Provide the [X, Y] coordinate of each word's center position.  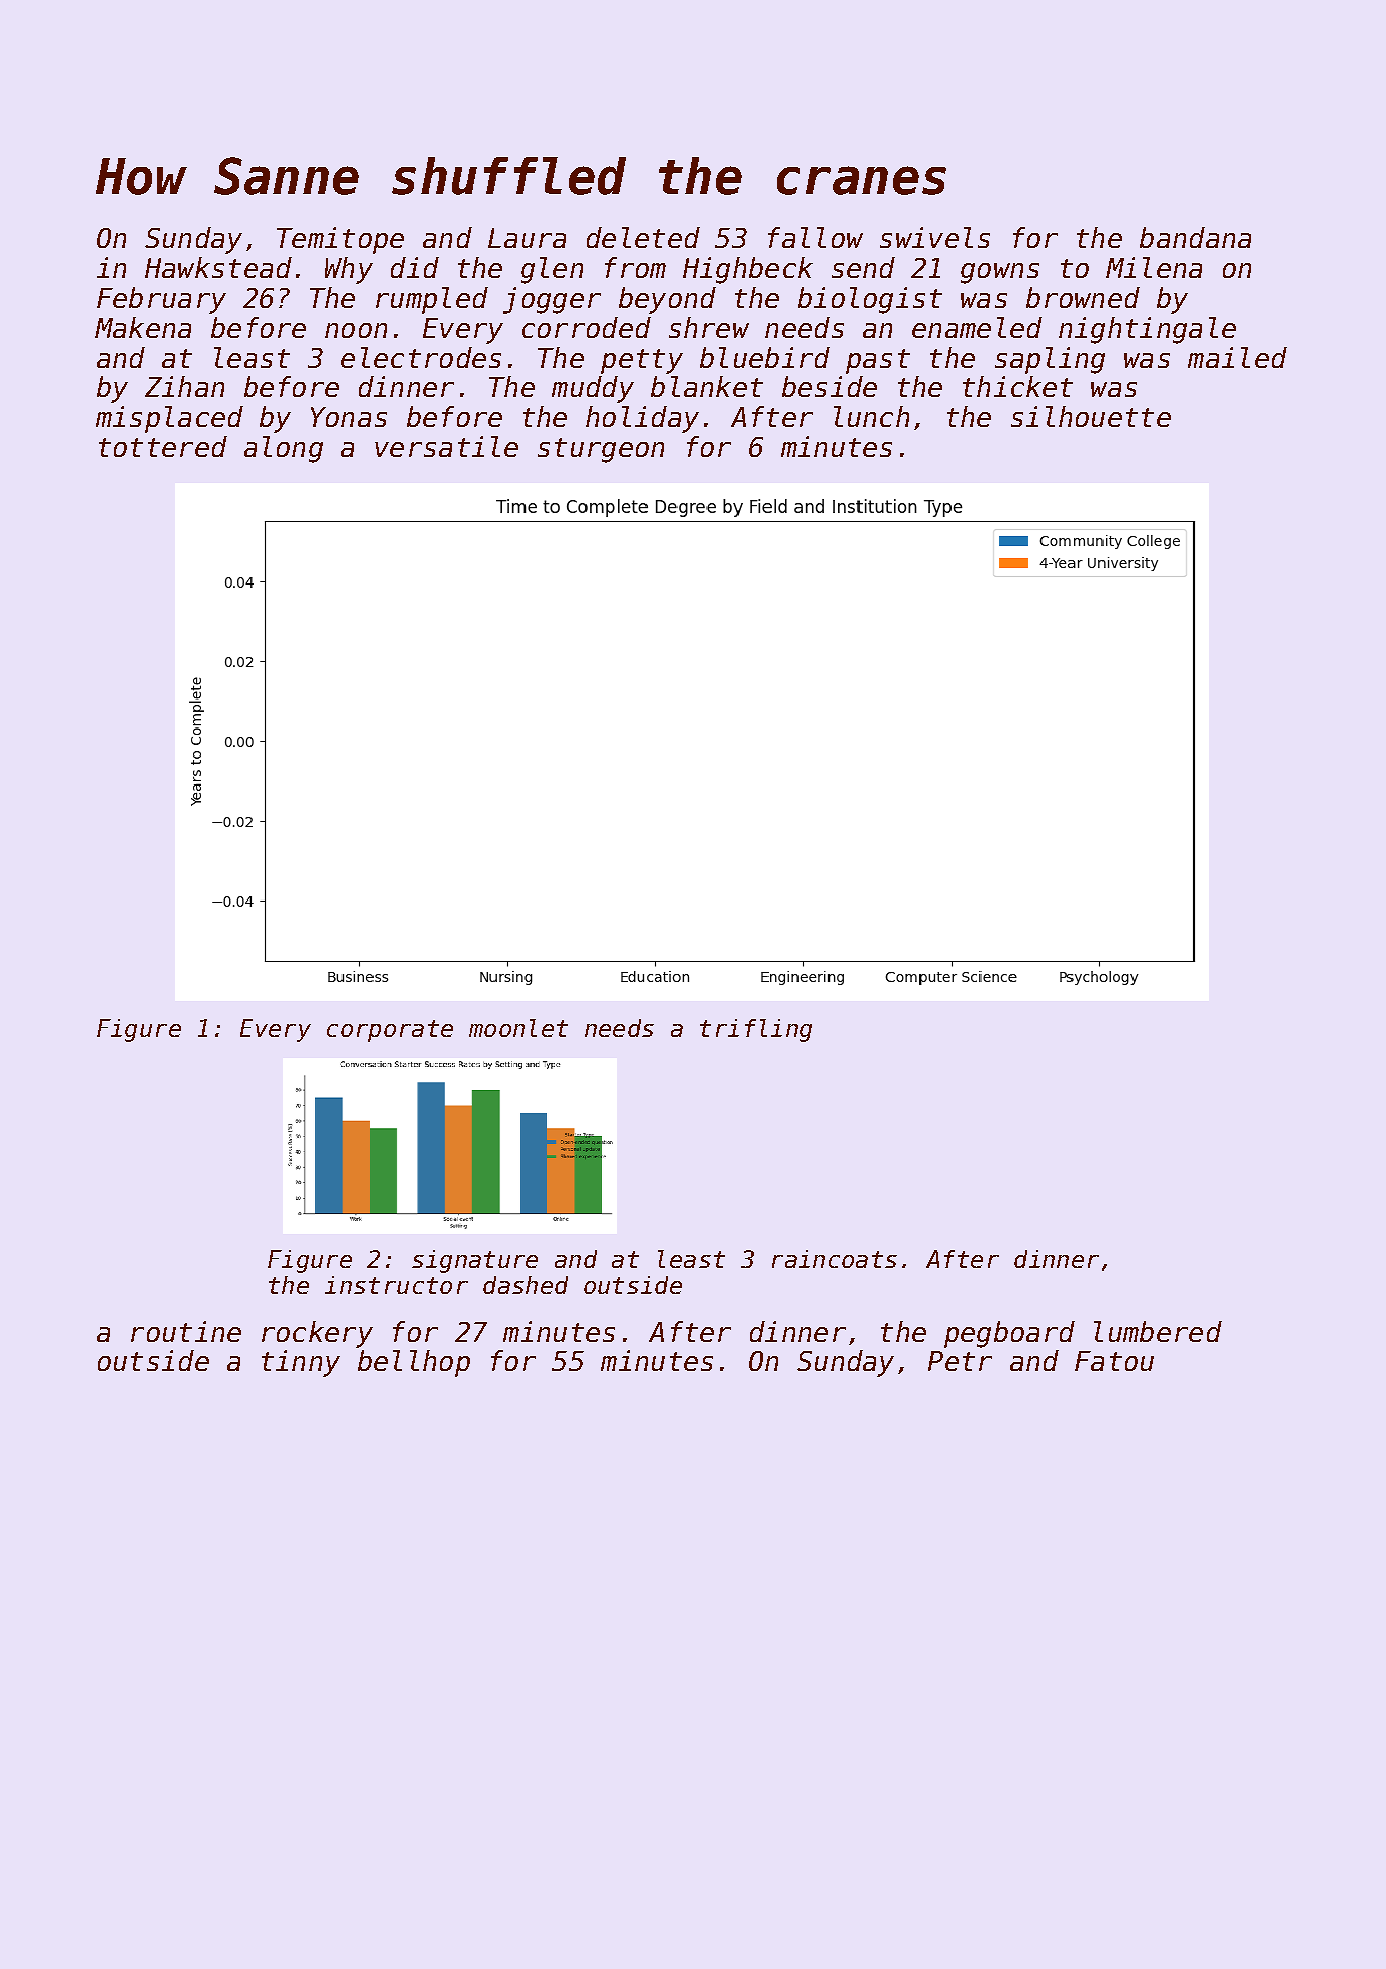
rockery [317, 1334]
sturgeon [601, 450]
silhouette [1091, 416]
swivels [935, 237]
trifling [756, 1030]
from [635, 267]
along [283, 449]
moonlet [518, 1028]
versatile [446, 446]
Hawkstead [218, 267]
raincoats [834, 1259]
